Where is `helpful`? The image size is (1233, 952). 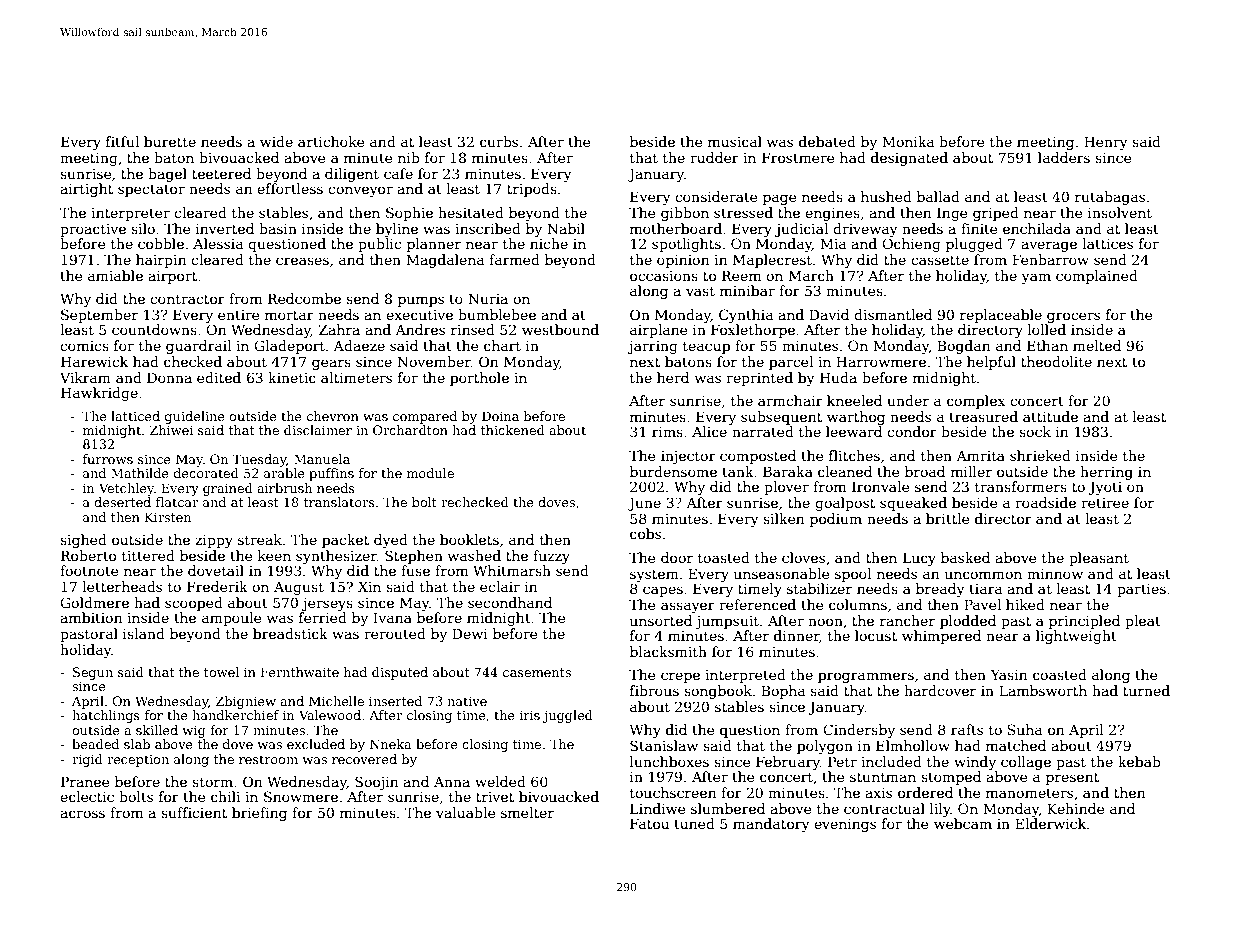
helpful is located at coordinates (991, 363).
